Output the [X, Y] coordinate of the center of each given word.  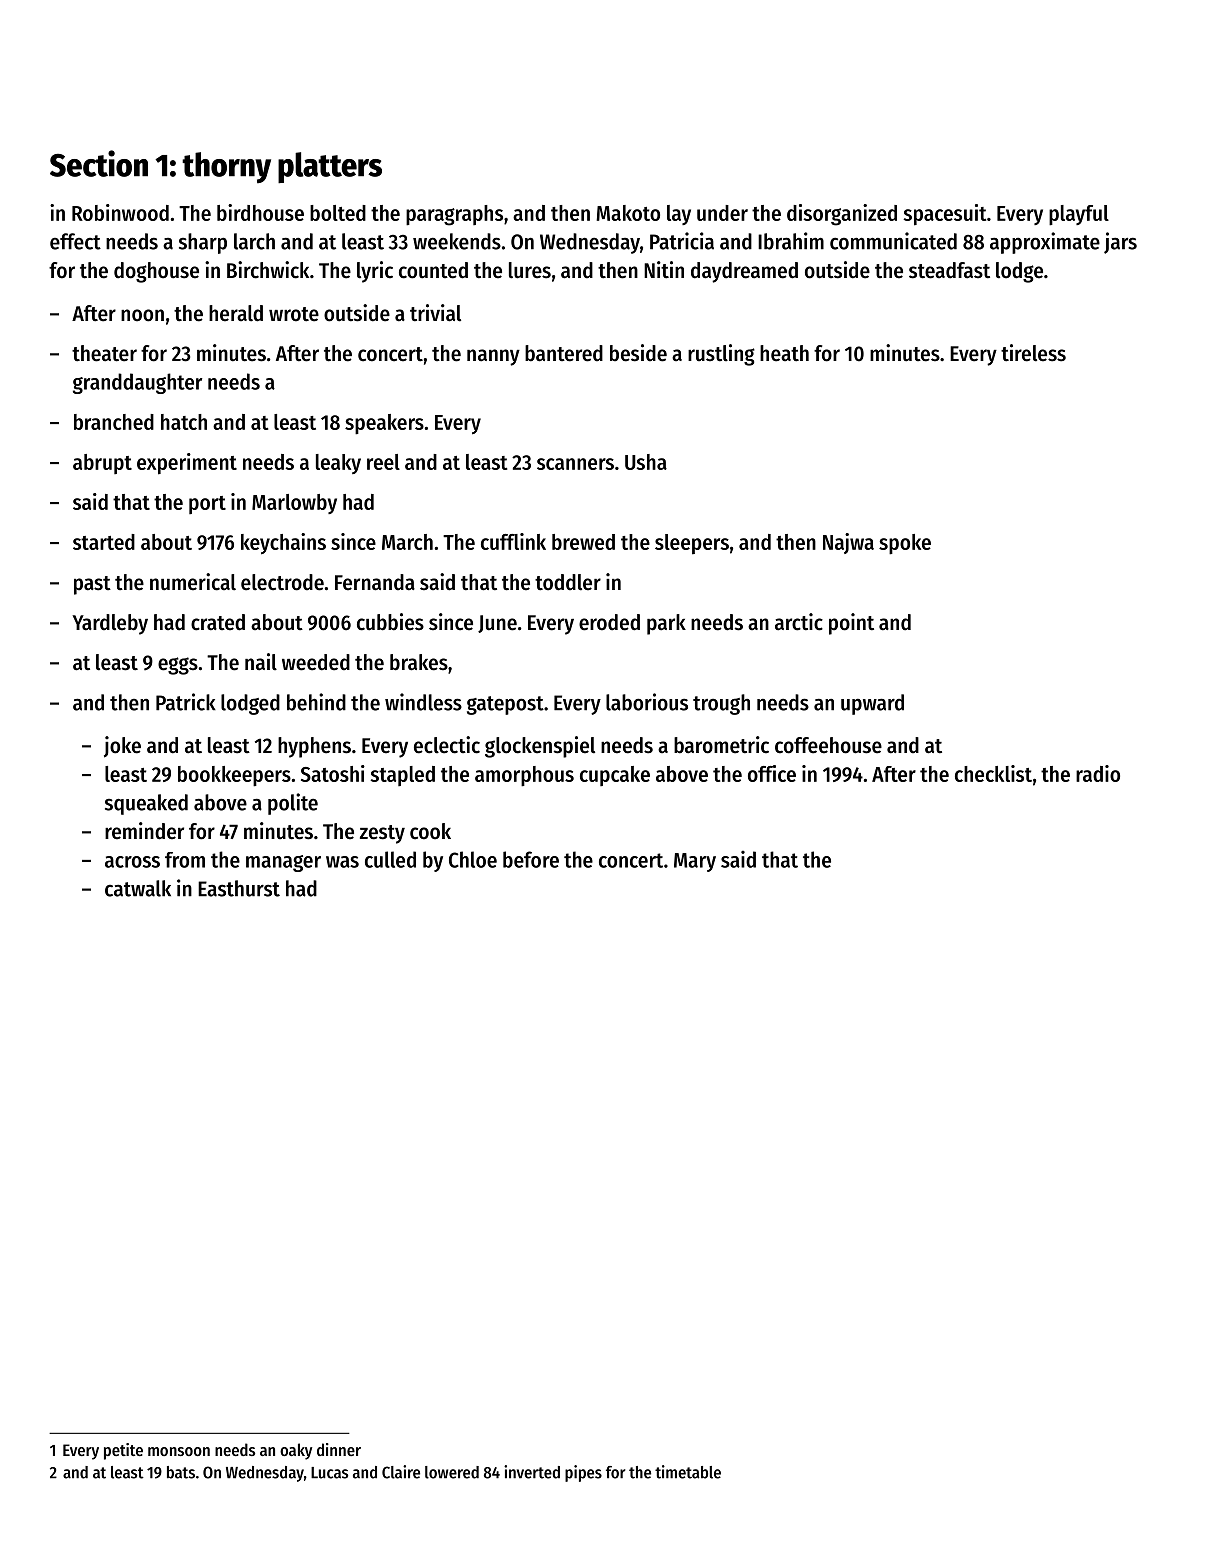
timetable [688, 1472]
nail [261, 662]
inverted [532, 1472]
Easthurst [239, 888]
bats [181, 1472]
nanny [493, 357]
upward [872, 704]
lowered [452, 1472]
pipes [583, 1473]
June [497, 624]
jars [1120, 243]
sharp [203, 243]
